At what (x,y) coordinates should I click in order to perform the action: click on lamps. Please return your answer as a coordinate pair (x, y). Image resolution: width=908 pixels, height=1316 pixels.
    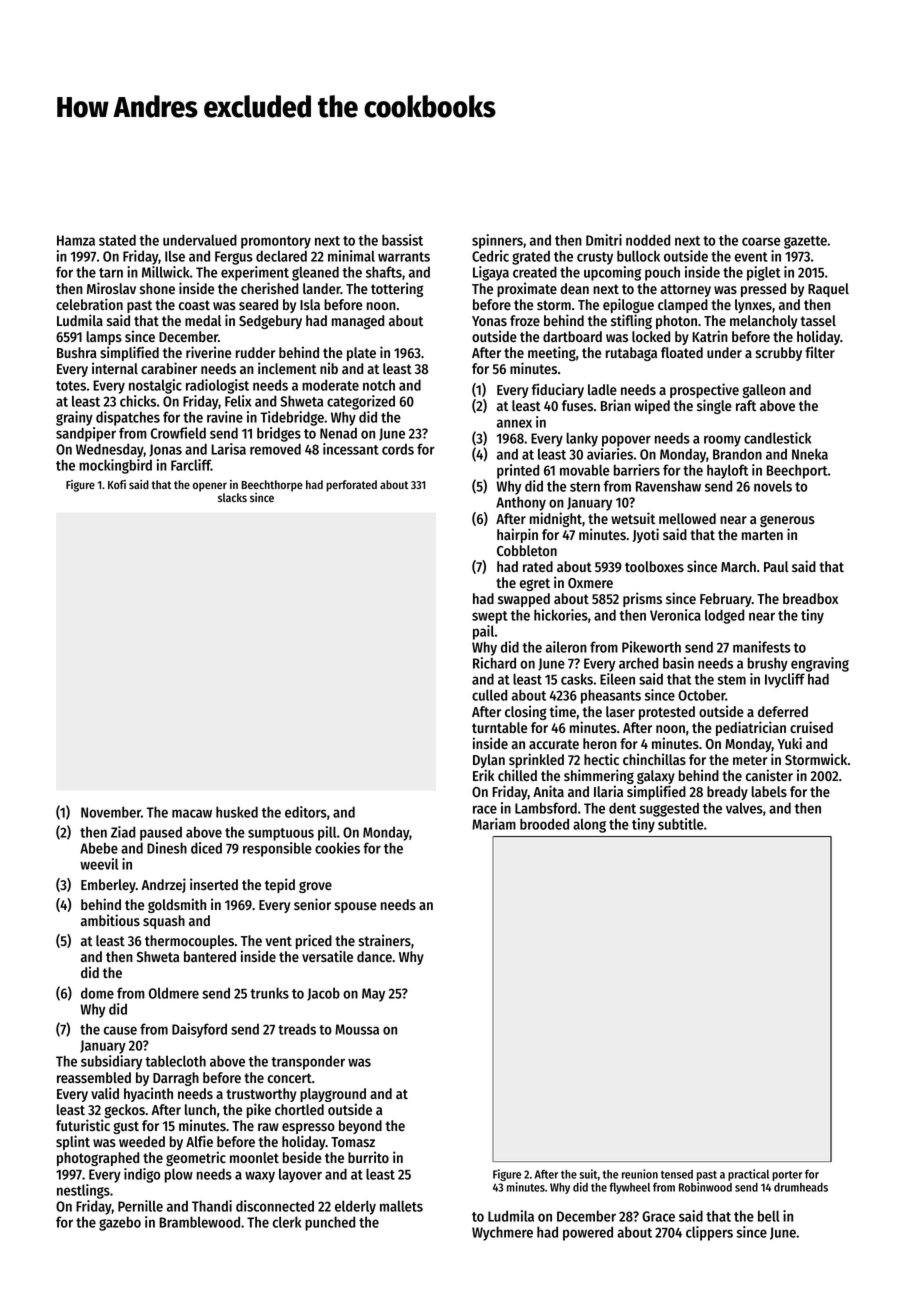
    Looking at the image, I should click on (104, 338).
